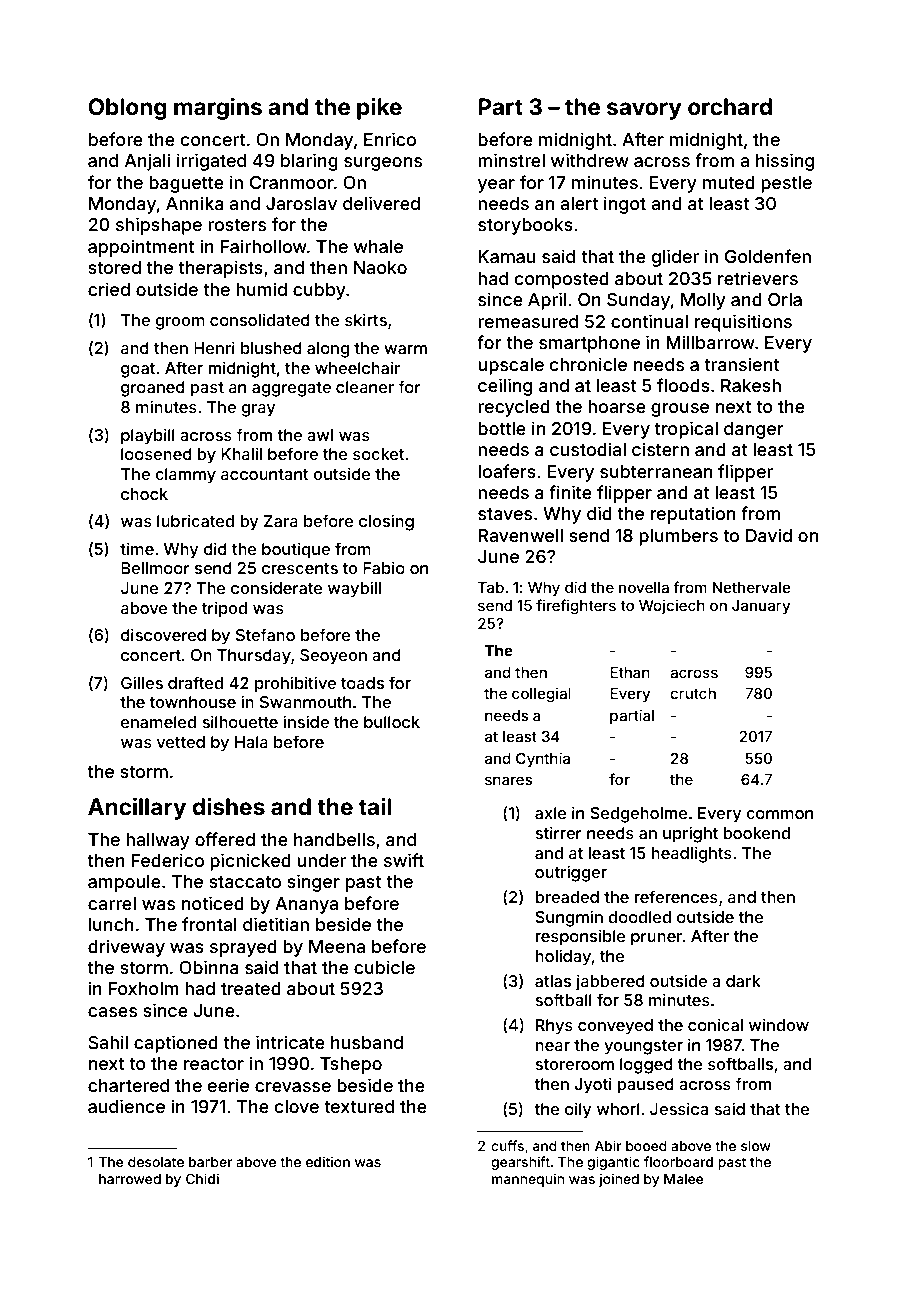 The width and height of the screenshot is (908, 1316). Describe the element at coordinates (127, 109) in the screenshot. I see `Oblong` at that location.
